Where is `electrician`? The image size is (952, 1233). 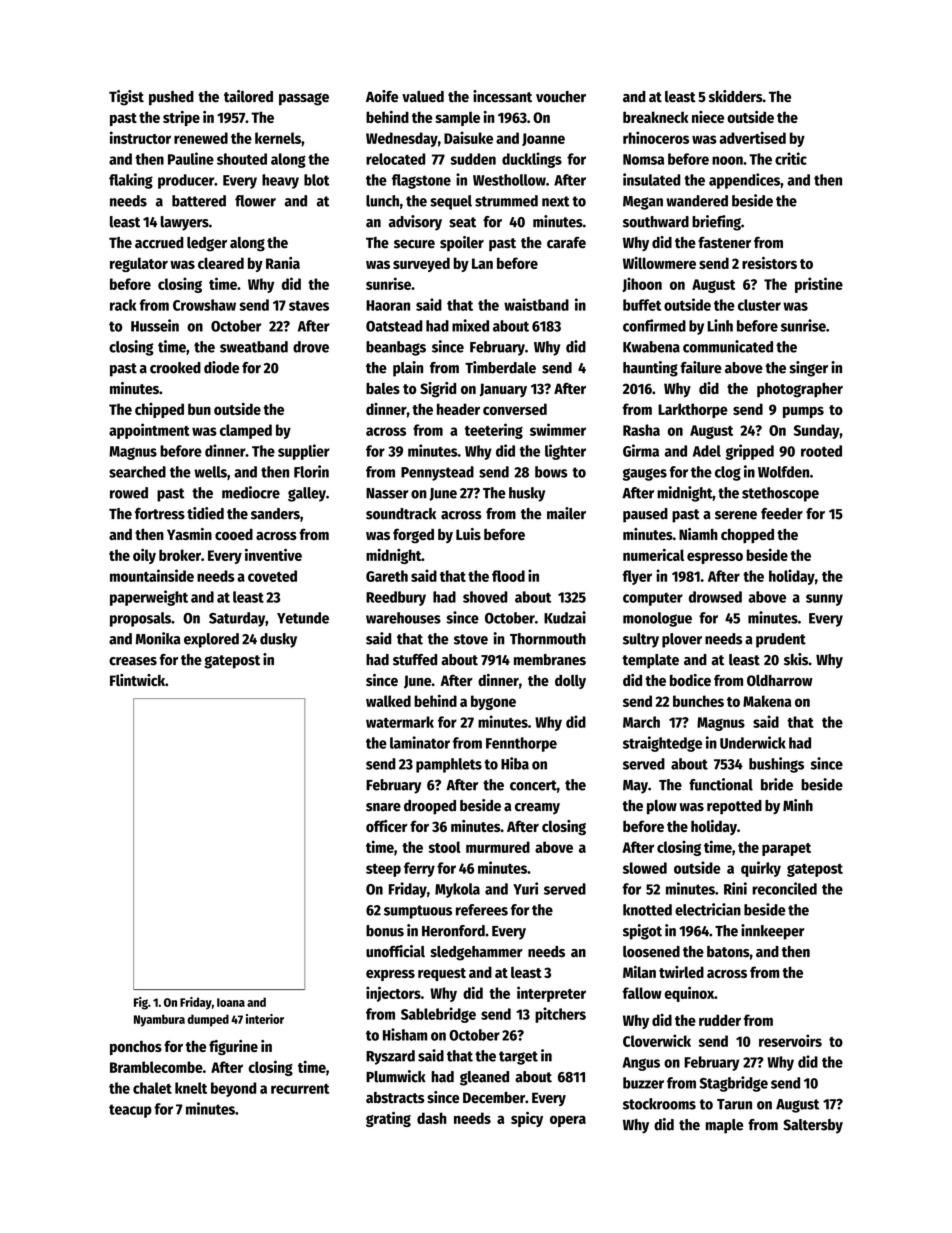 electrician is located at coordinates (708, 909).
